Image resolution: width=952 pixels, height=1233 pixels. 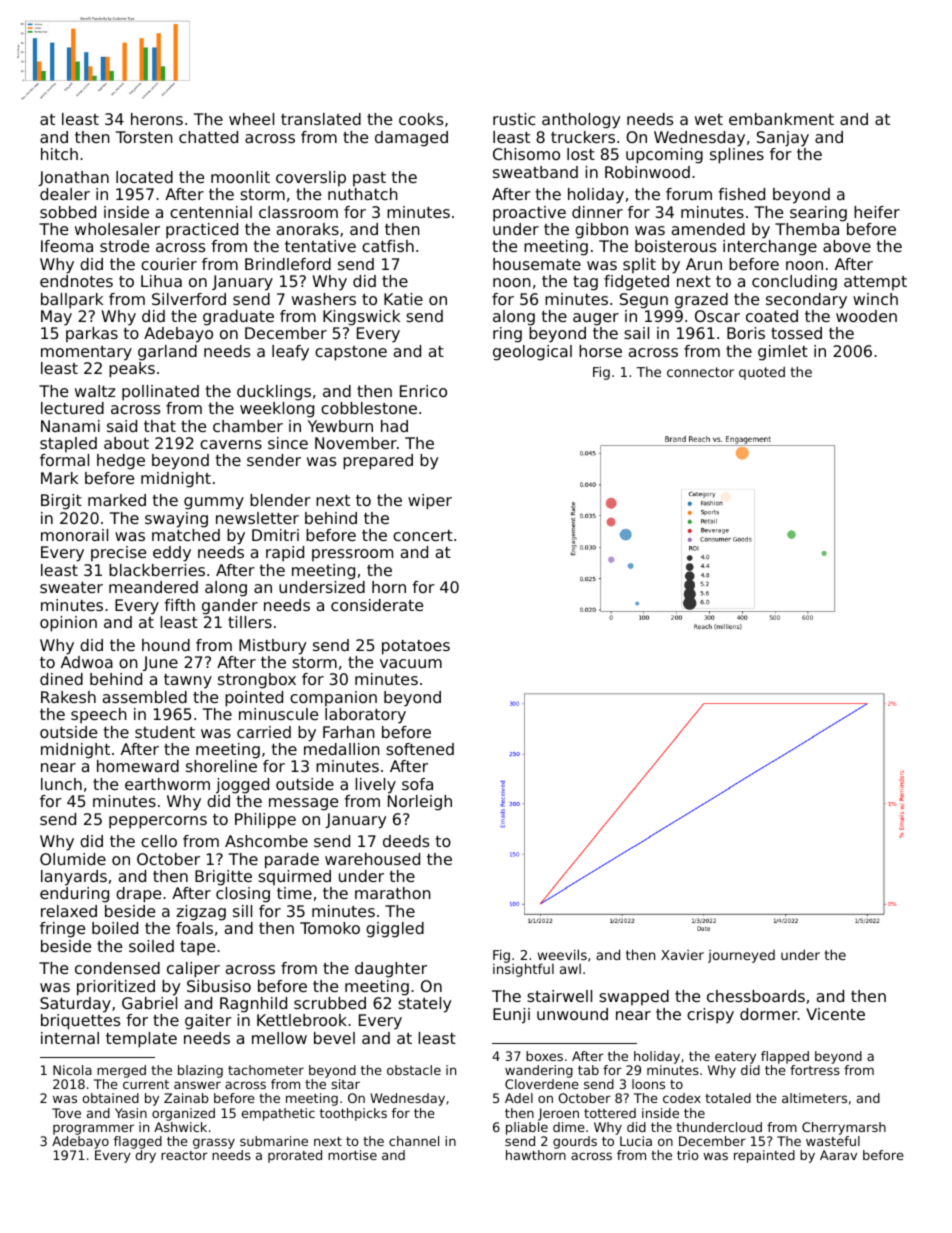 I want to click on rapid, so click(x=285, y=554).
